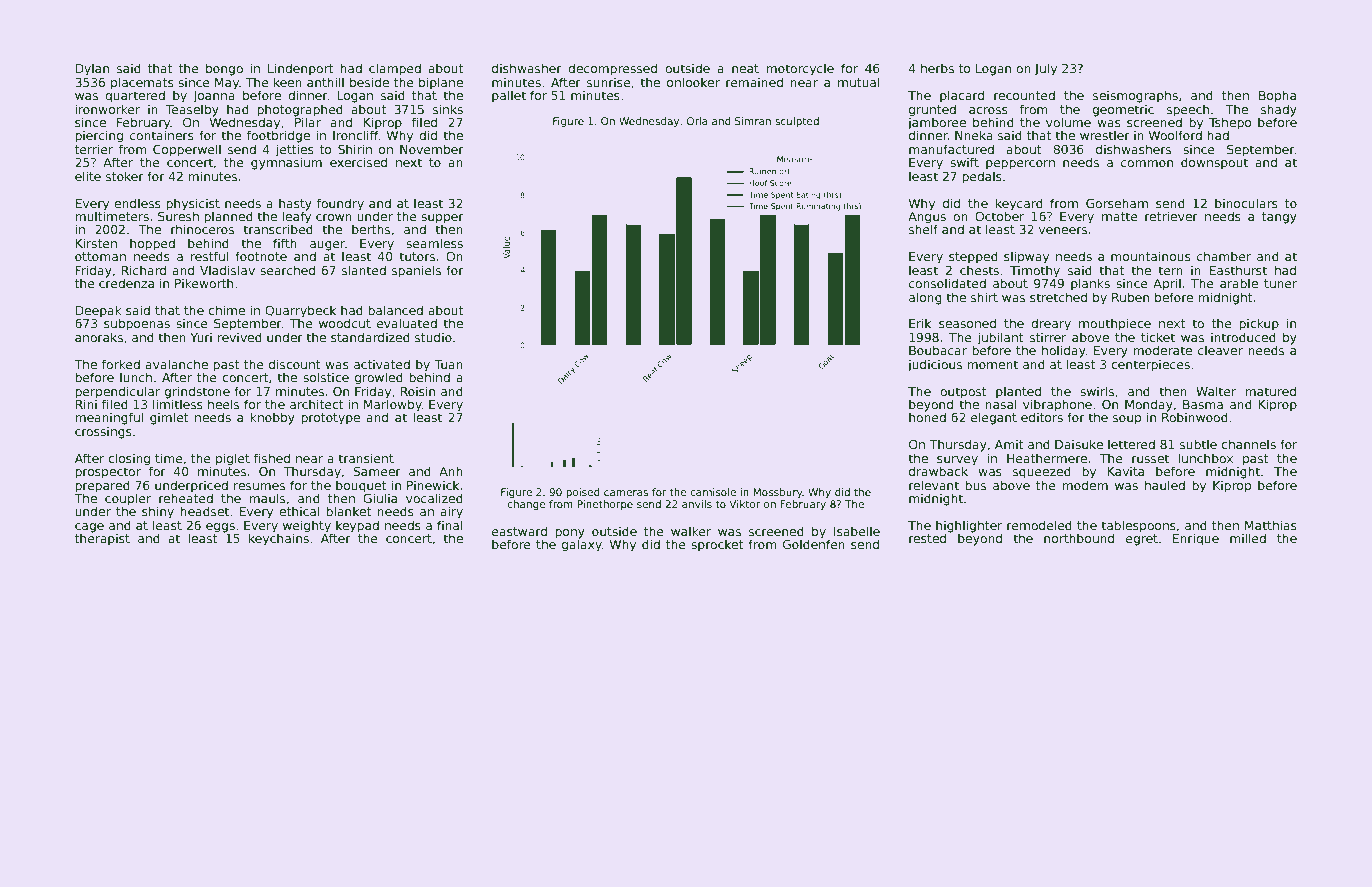 The image size is (1372, 887). What do you see at coordinates (393, 405) in the screenshot?
I see `Marlowby` at bounding box center [393, 405].
